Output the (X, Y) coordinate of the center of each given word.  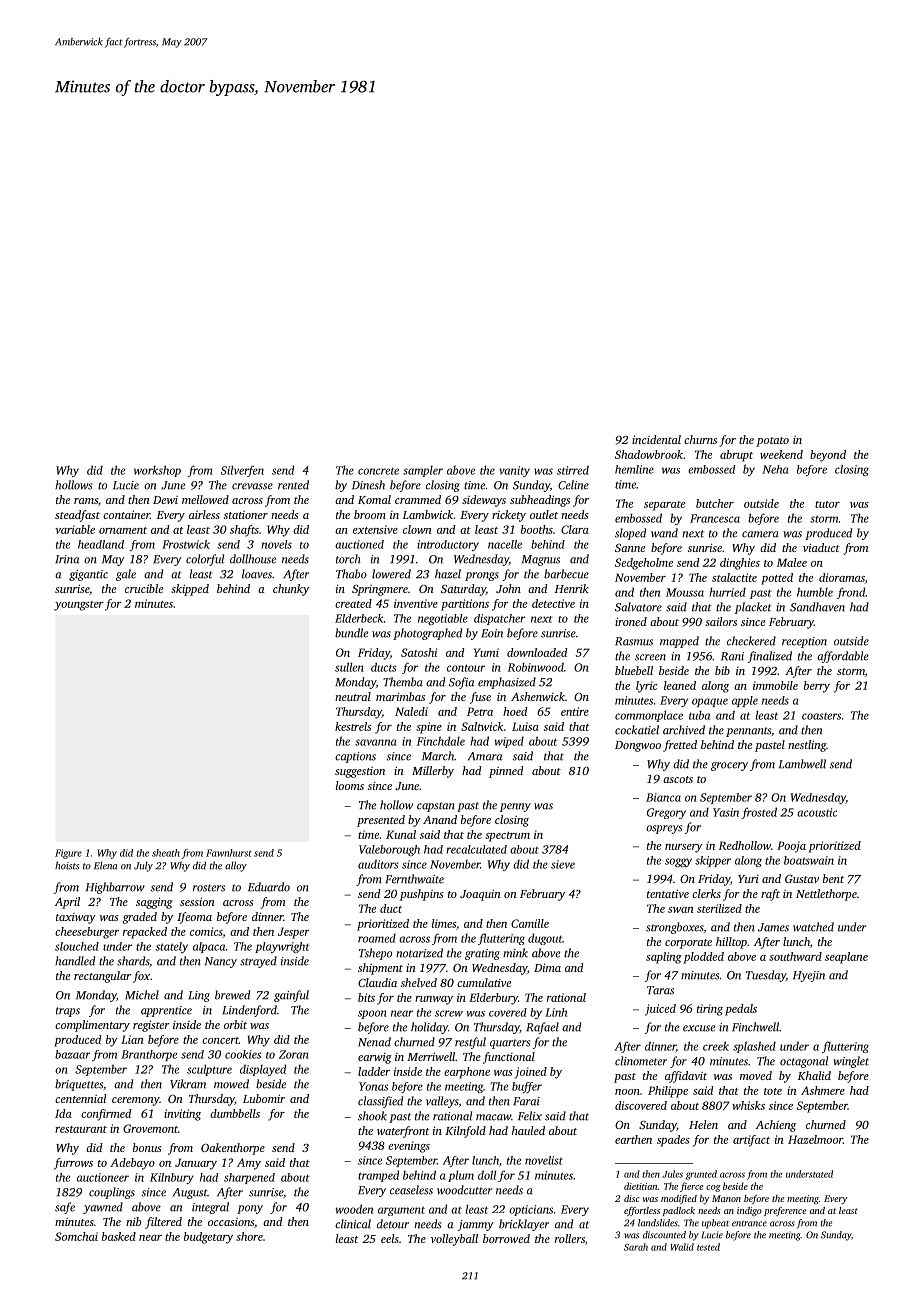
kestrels (353, 726)
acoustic (817, 812)
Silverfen (242, 471)
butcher (715, 503)
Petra (480, 711)
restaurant (81, 1129)
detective (553, 603)
